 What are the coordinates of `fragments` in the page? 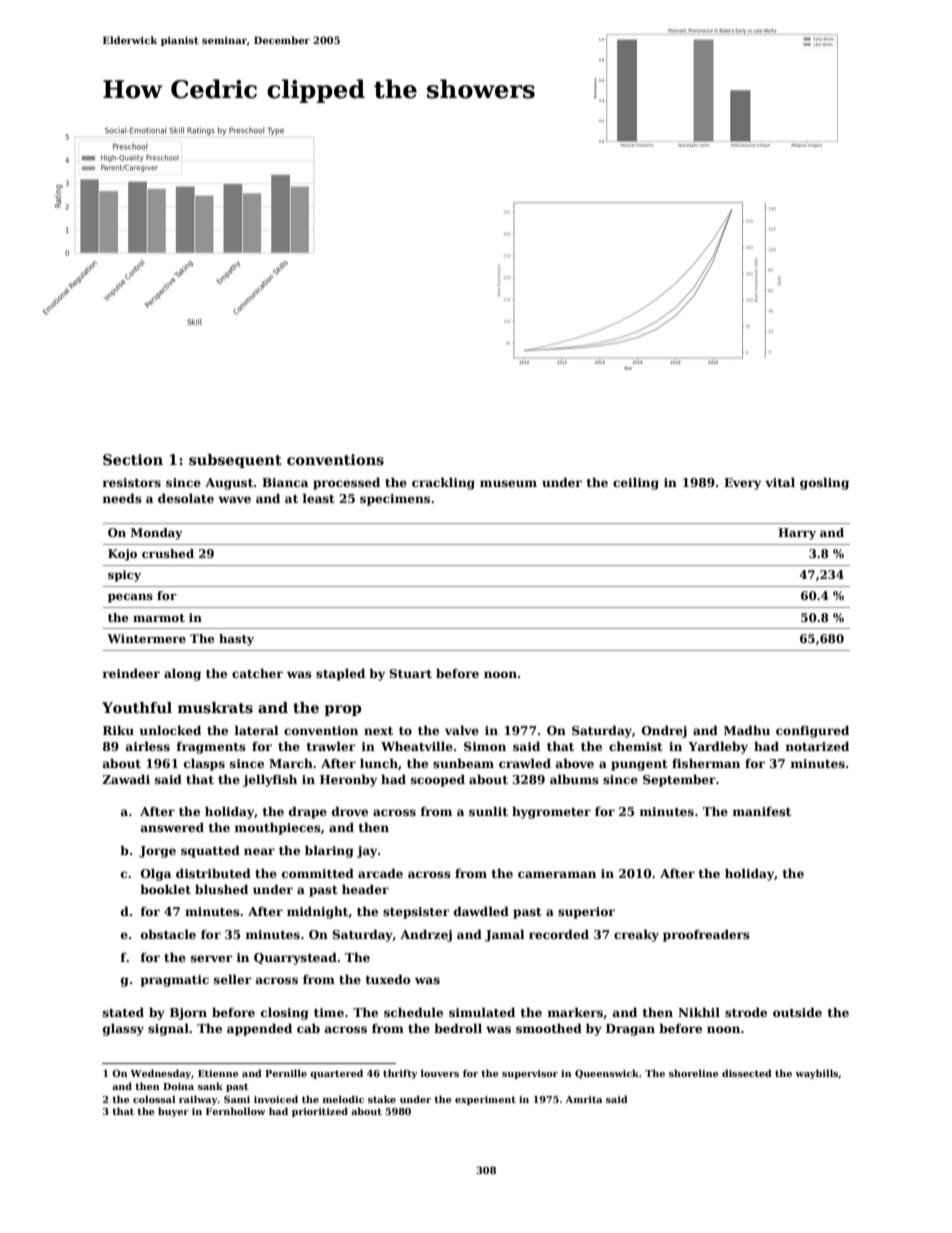 It's located at (211, 748).
